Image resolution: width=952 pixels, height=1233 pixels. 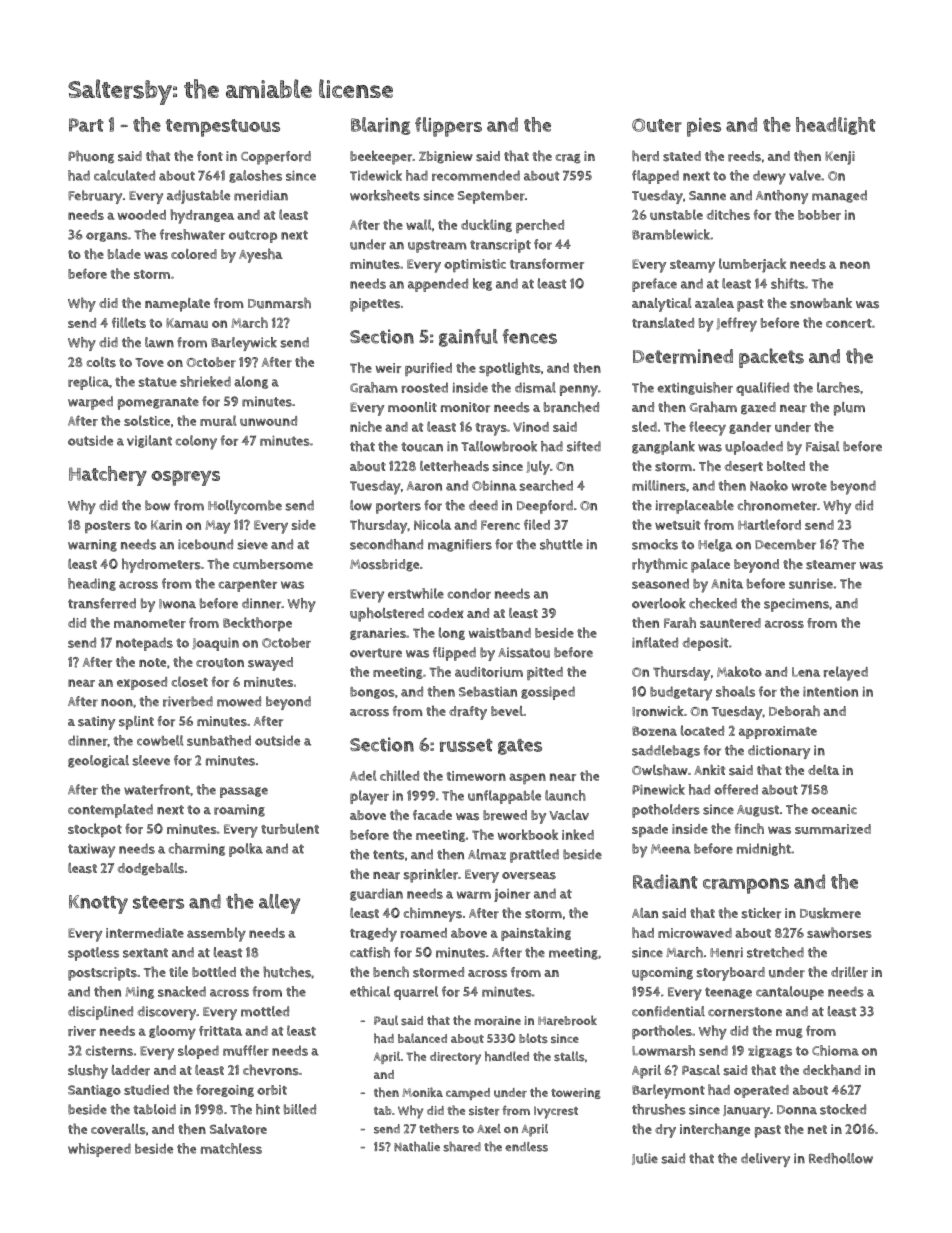 I want to click on Nathalie, so click(x=417, y=1146).
